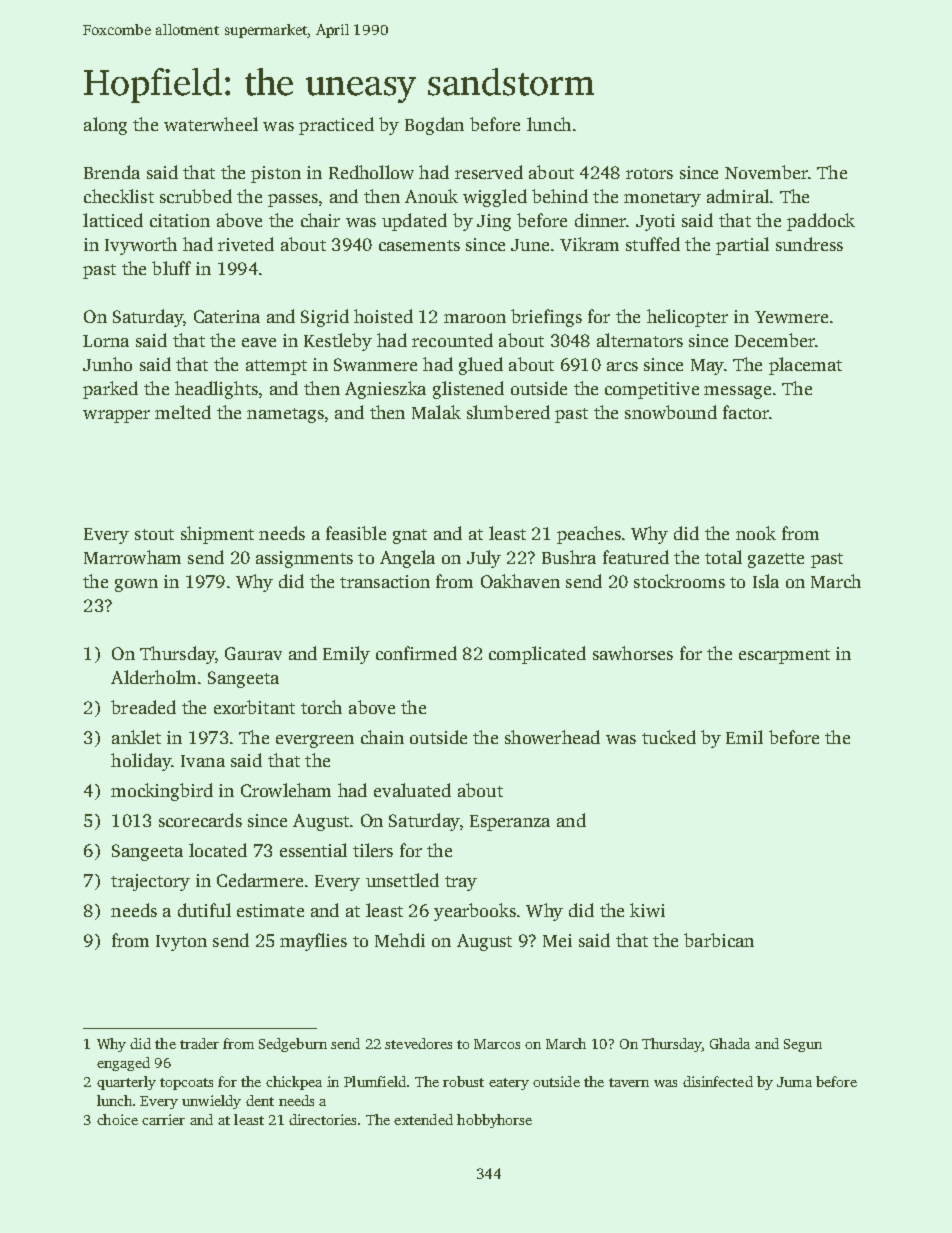 This page has height=1233, width=952. What do you see at coordinates (423, 1119) in the page?
I see `extended` at bounding box center [423, 1119].
